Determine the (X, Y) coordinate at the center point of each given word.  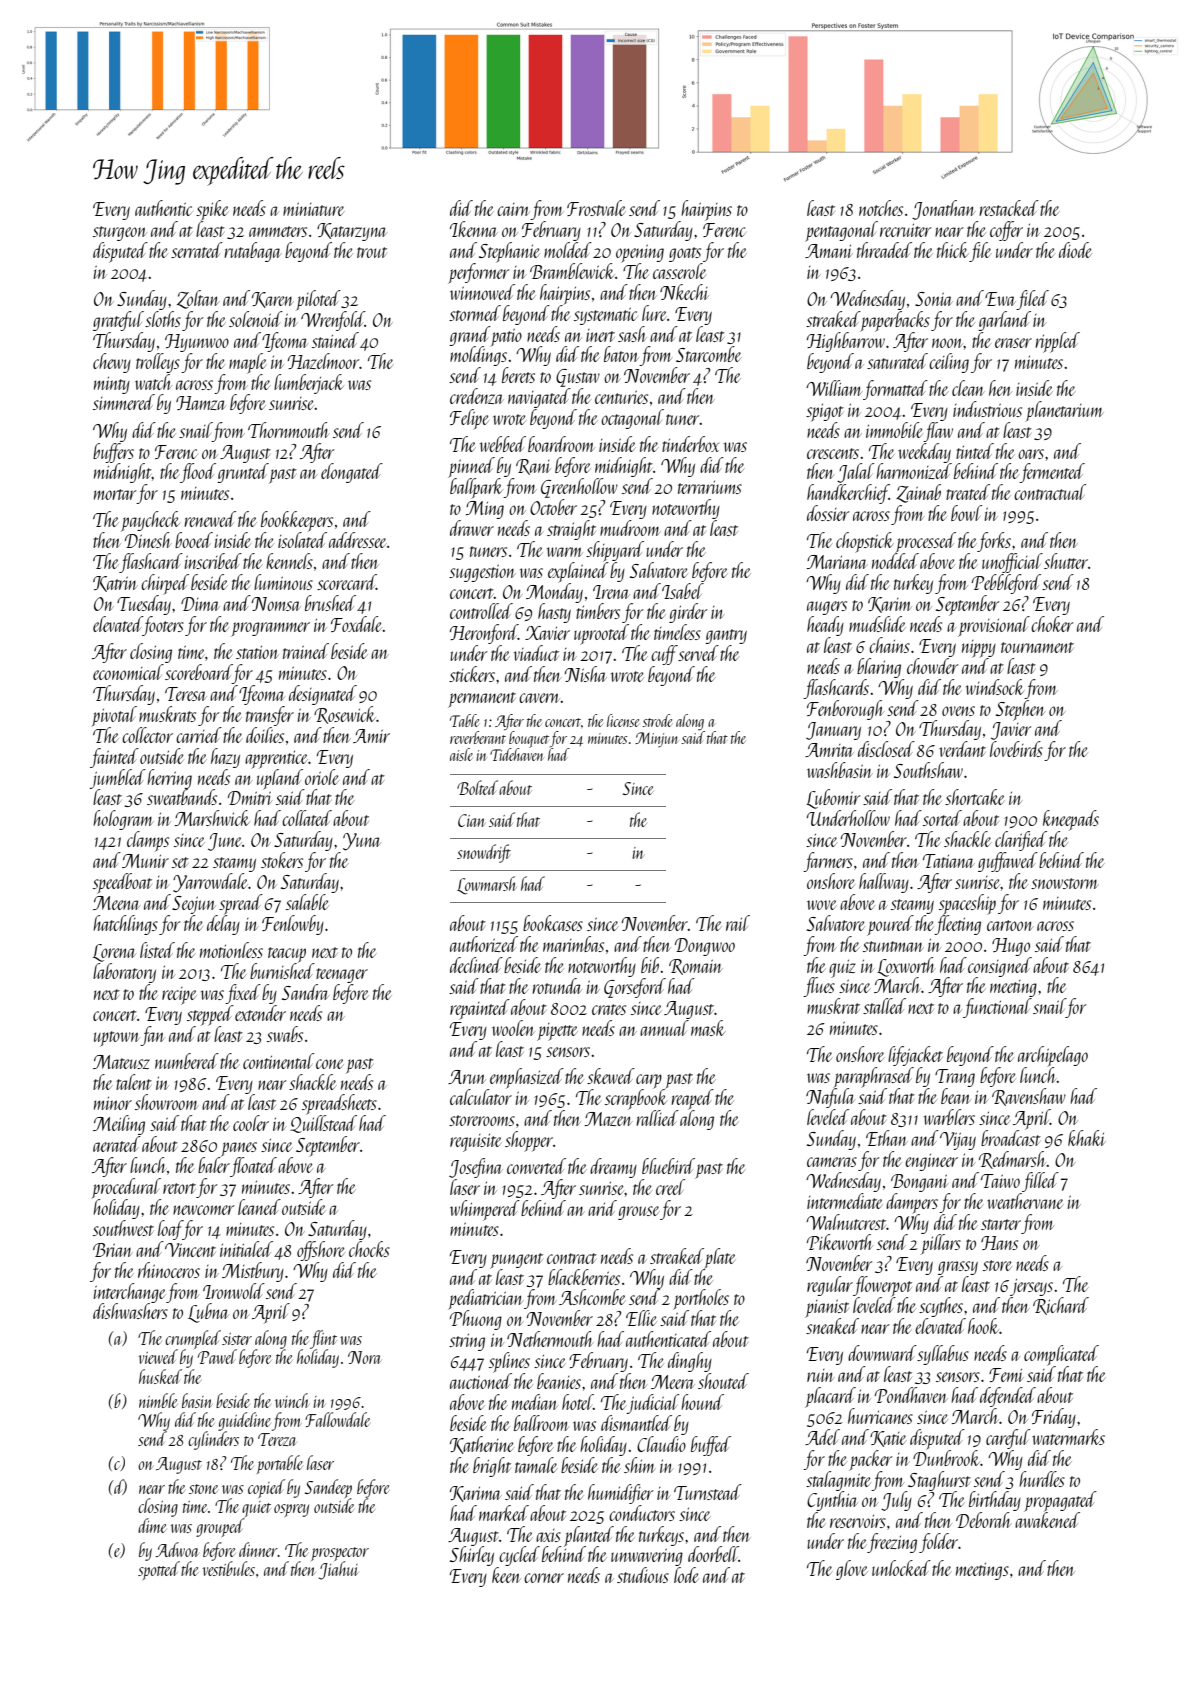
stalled (884, 1006)
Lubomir (833, 799)
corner (544, 1578)
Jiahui (339, 1570)
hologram (123, 820)
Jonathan (943, 210)
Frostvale (596, 208)
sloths (163, 319)
